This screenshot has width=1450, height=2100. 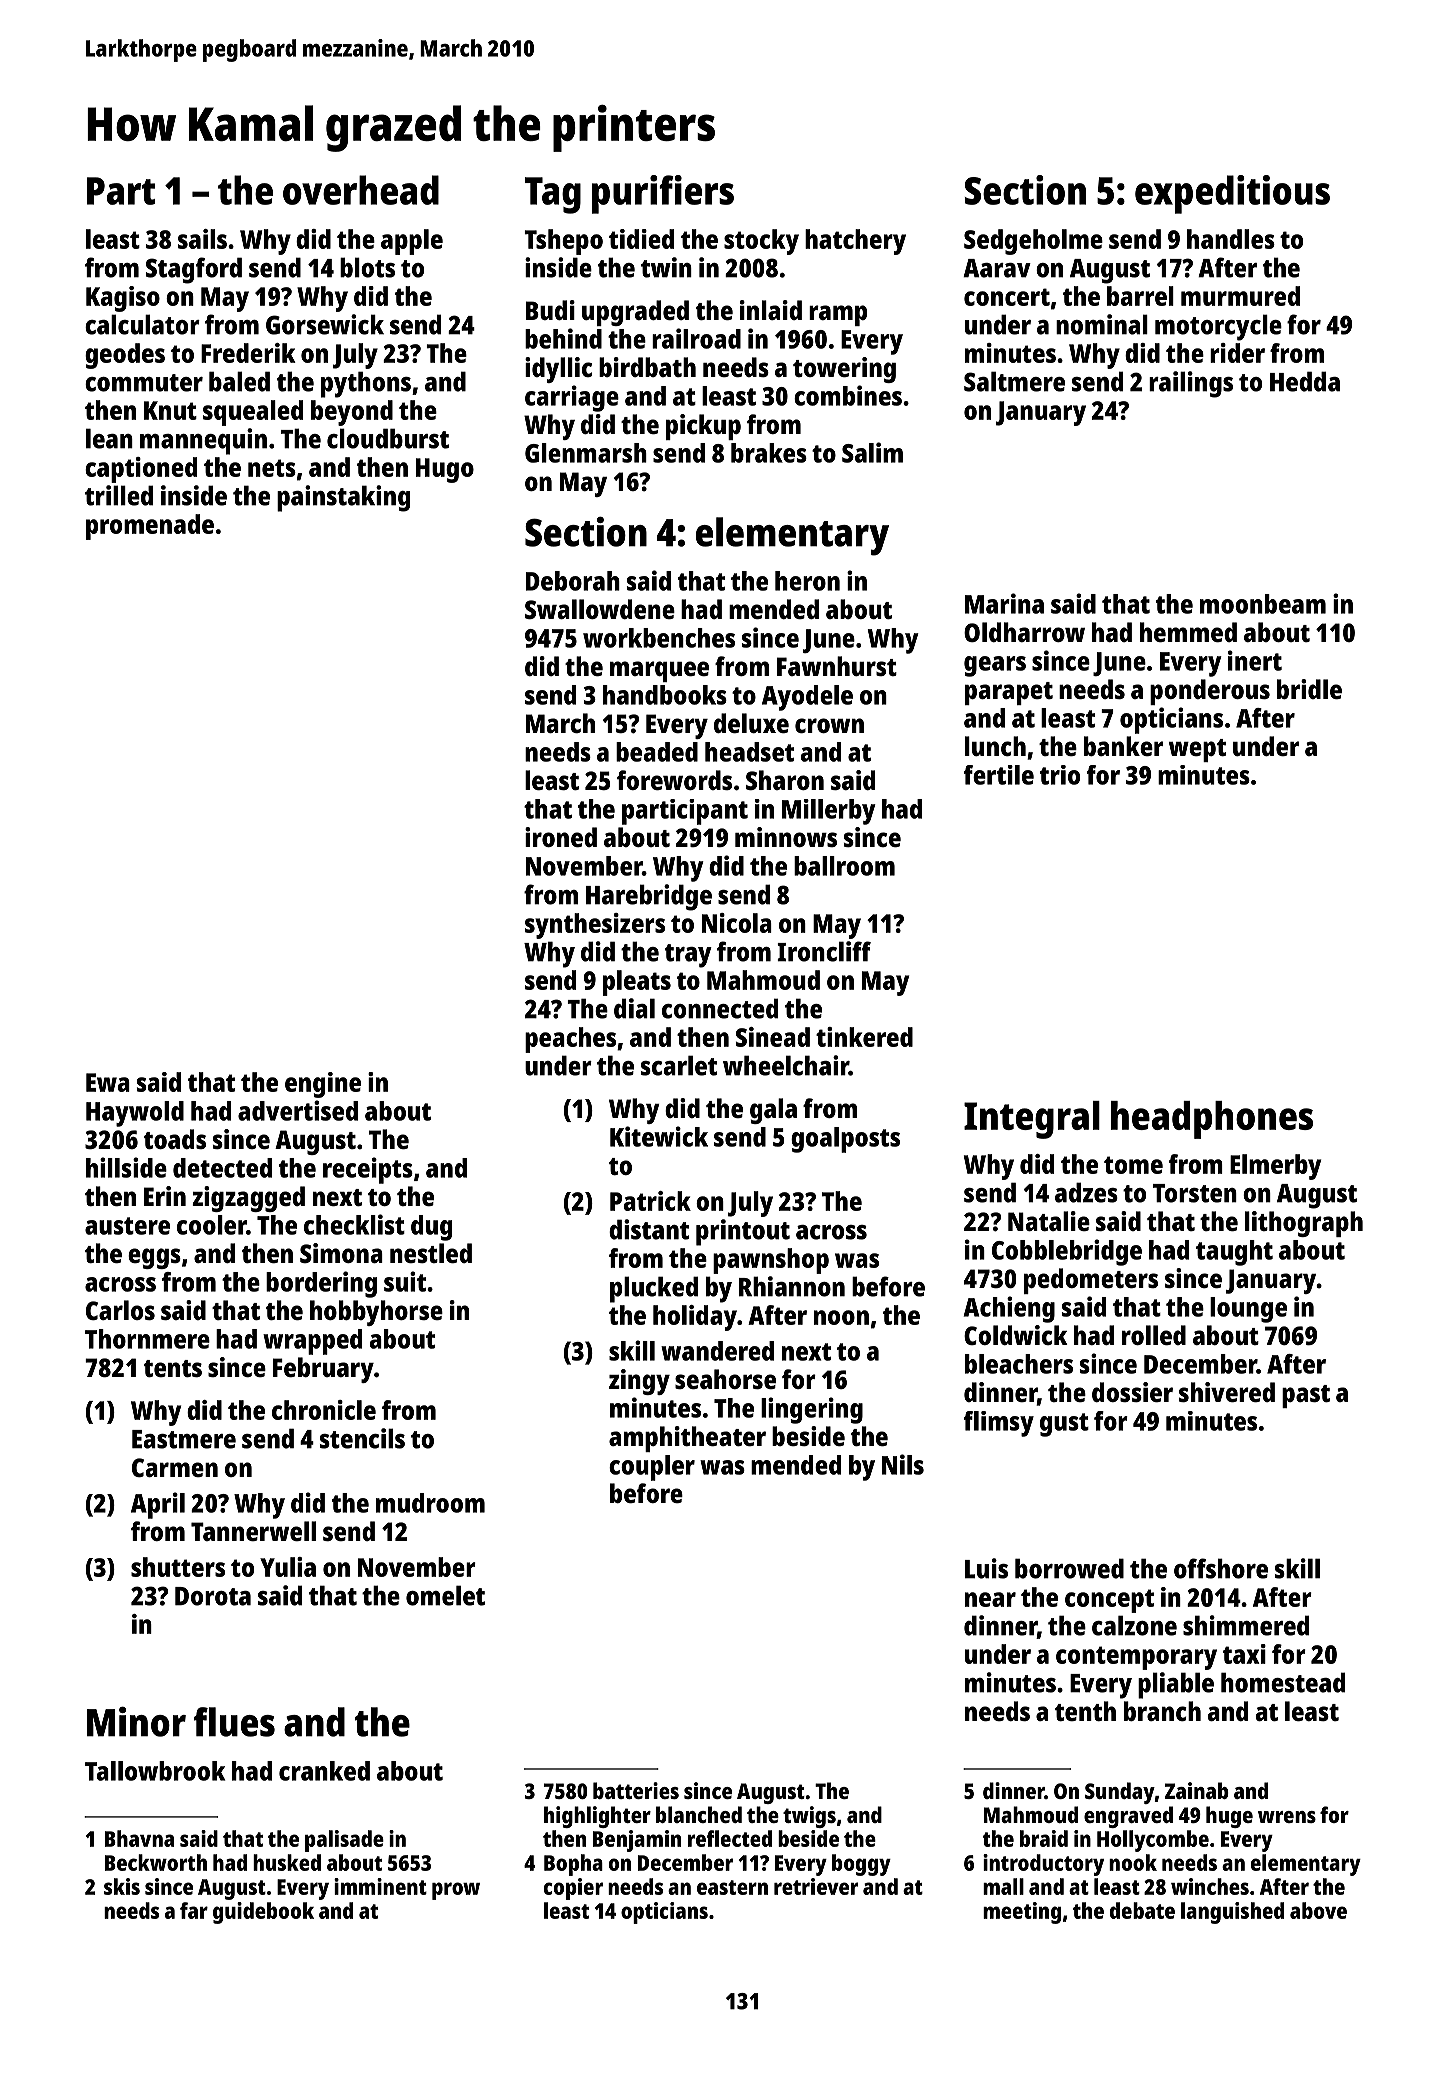 I want to click on hatchery, so click(x=855, y=242).
